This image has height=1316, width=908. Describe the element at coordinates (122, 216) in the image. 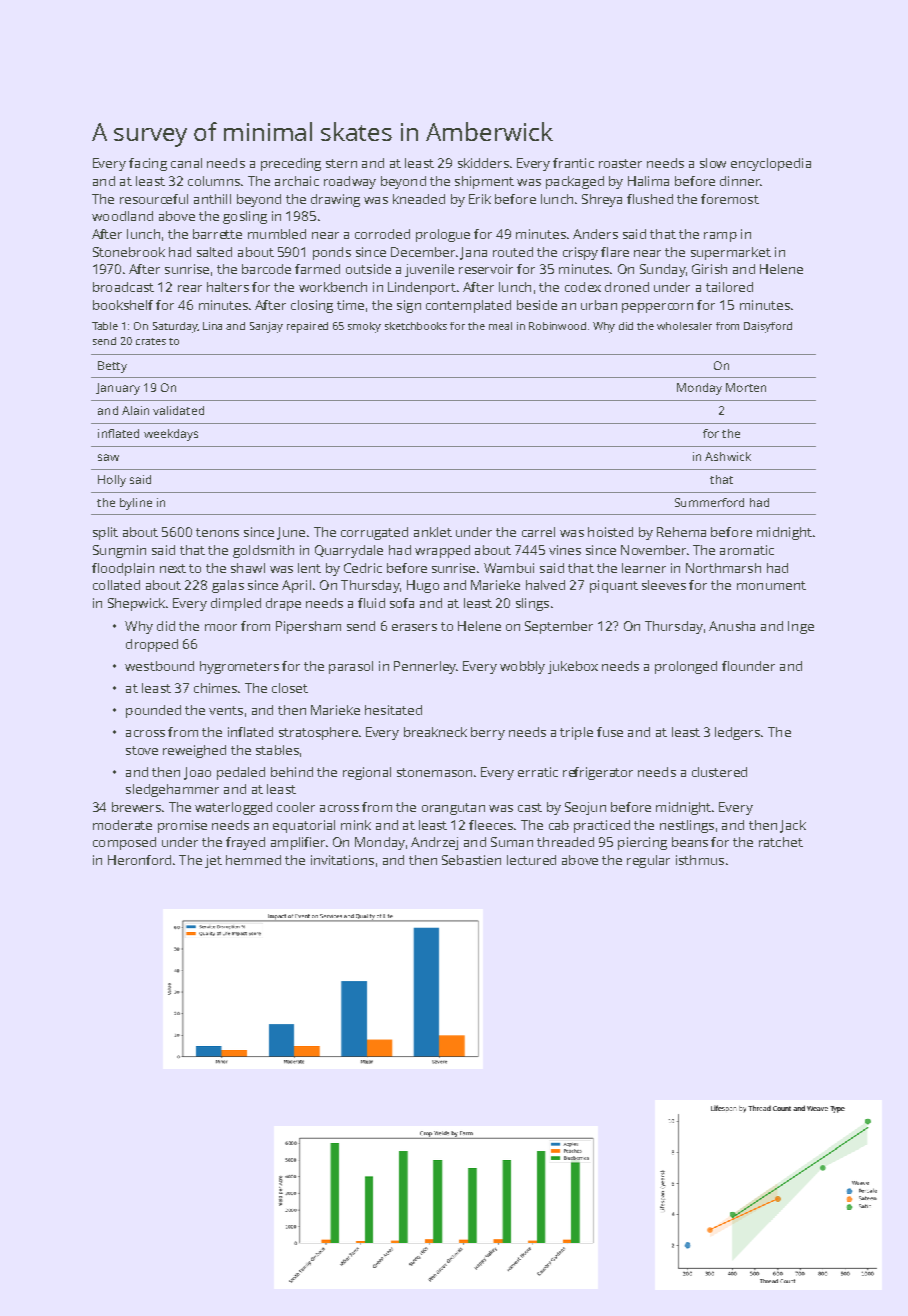

I see `woodland` at that location.
